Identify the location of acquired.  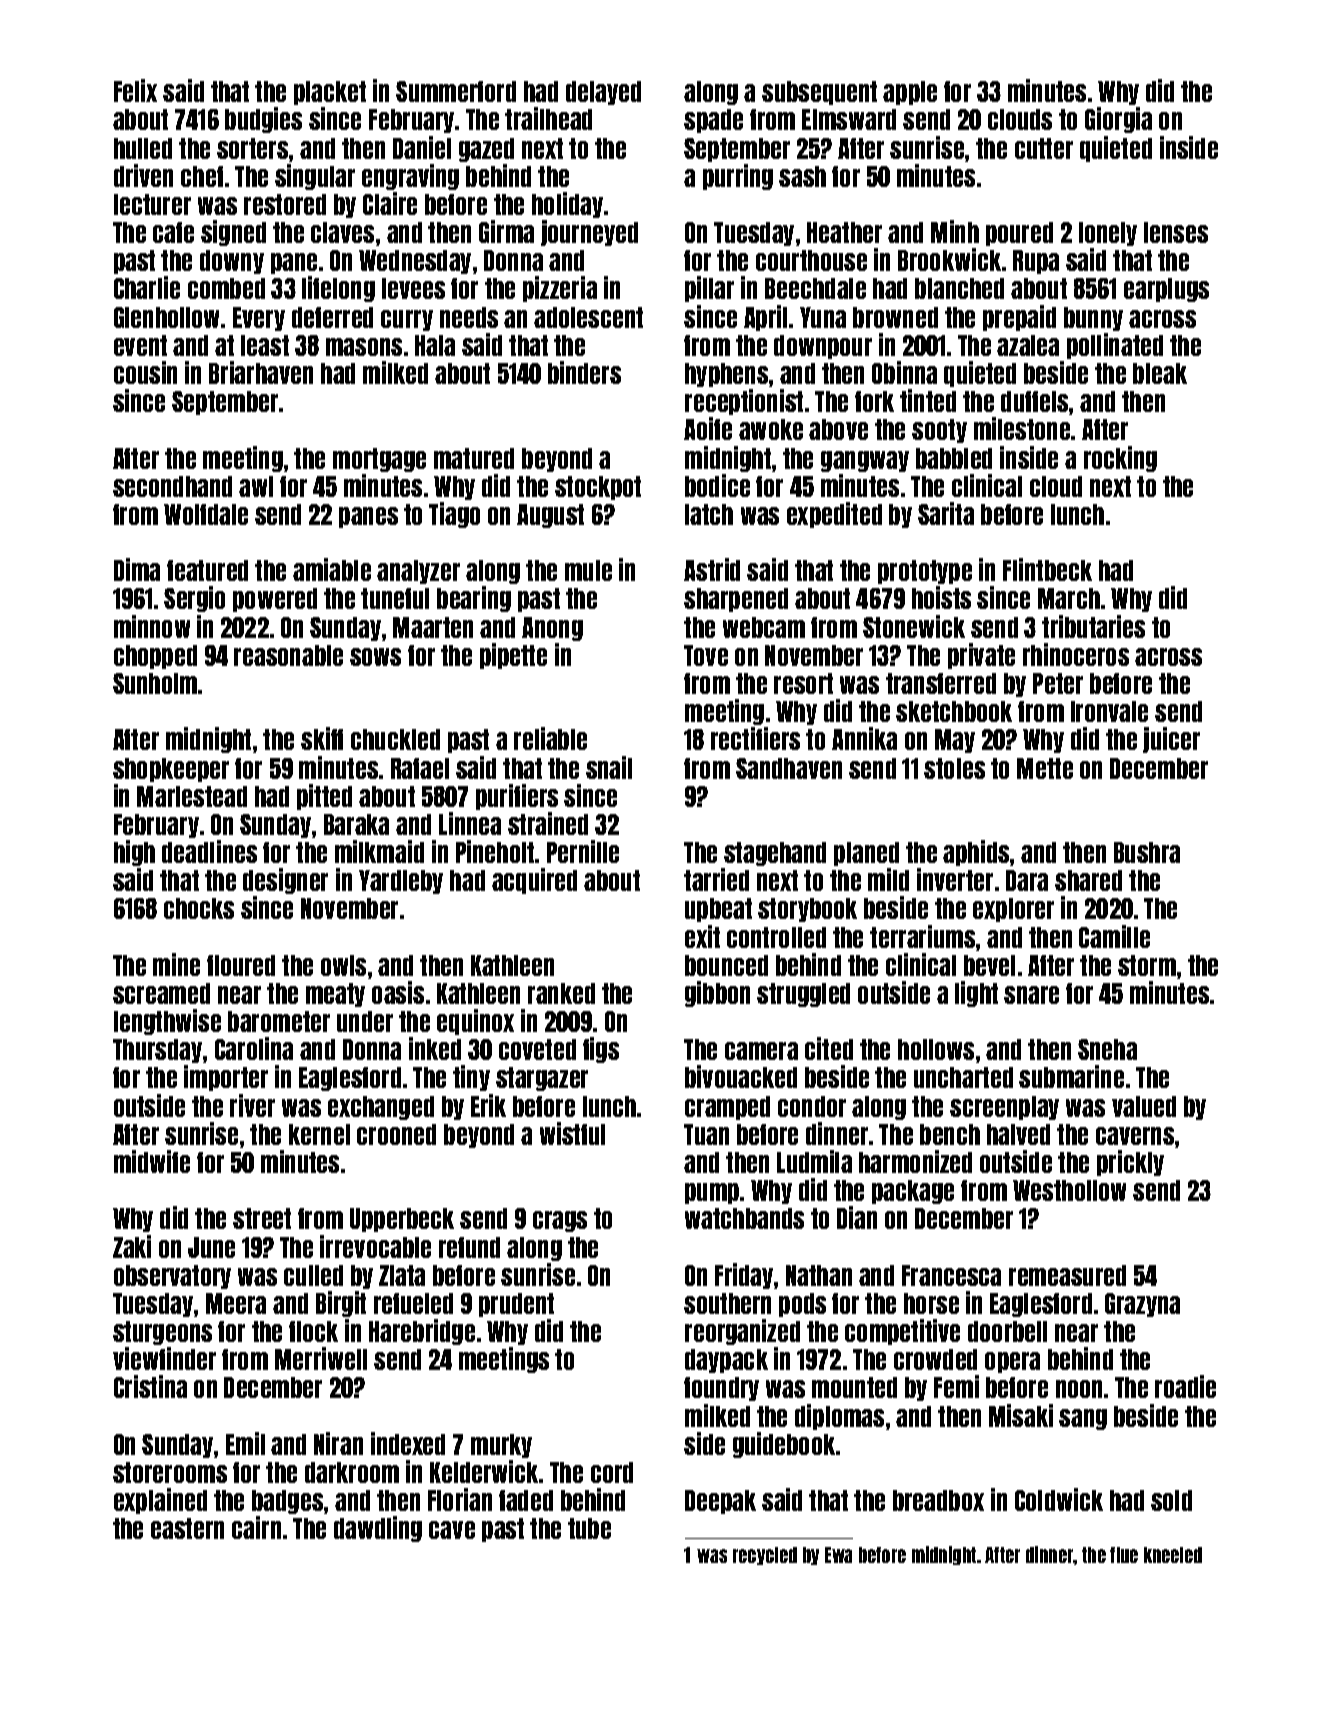
(534, 881).
